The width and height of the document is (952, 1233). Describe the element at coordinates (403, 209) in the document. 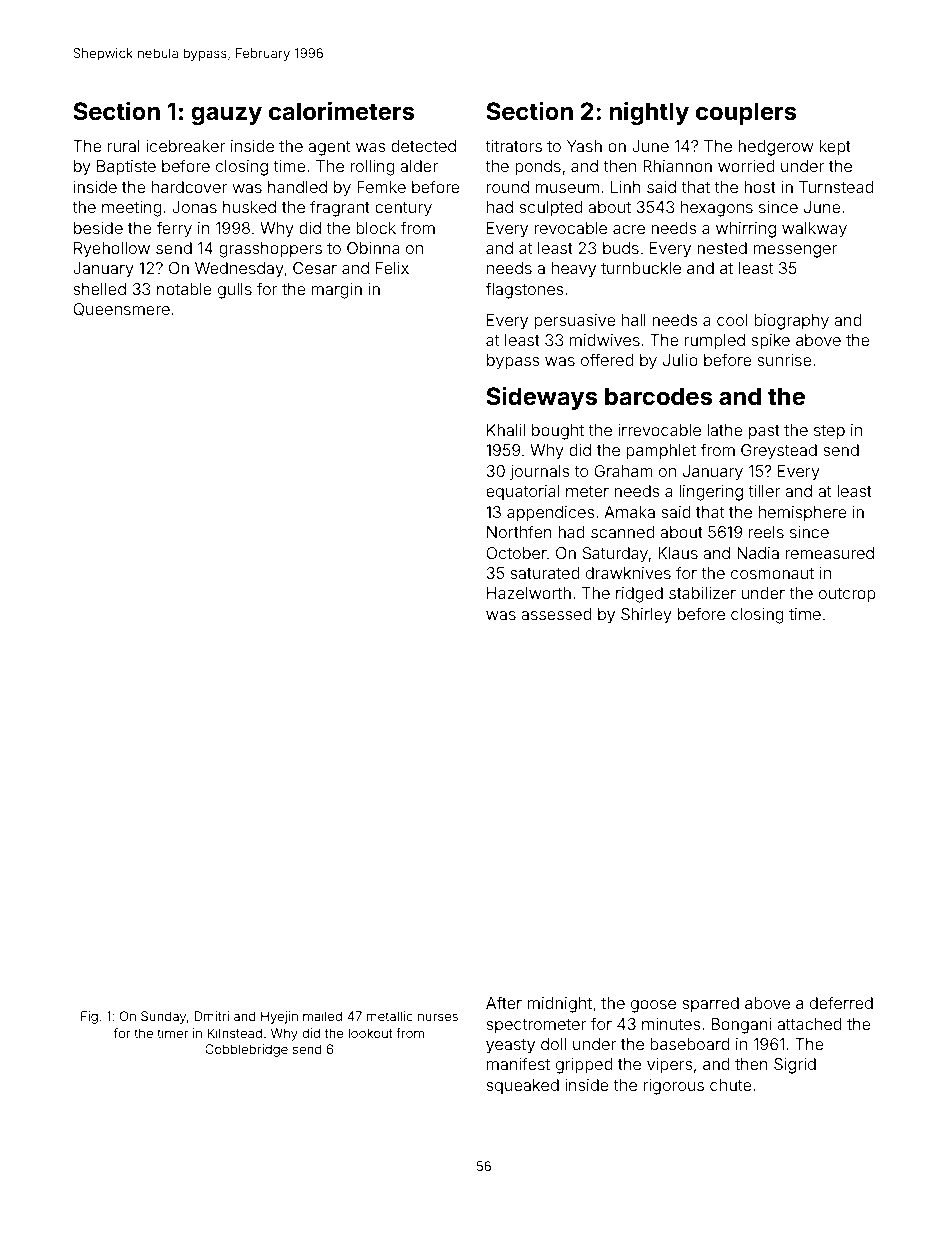

I see `century` at that location.
